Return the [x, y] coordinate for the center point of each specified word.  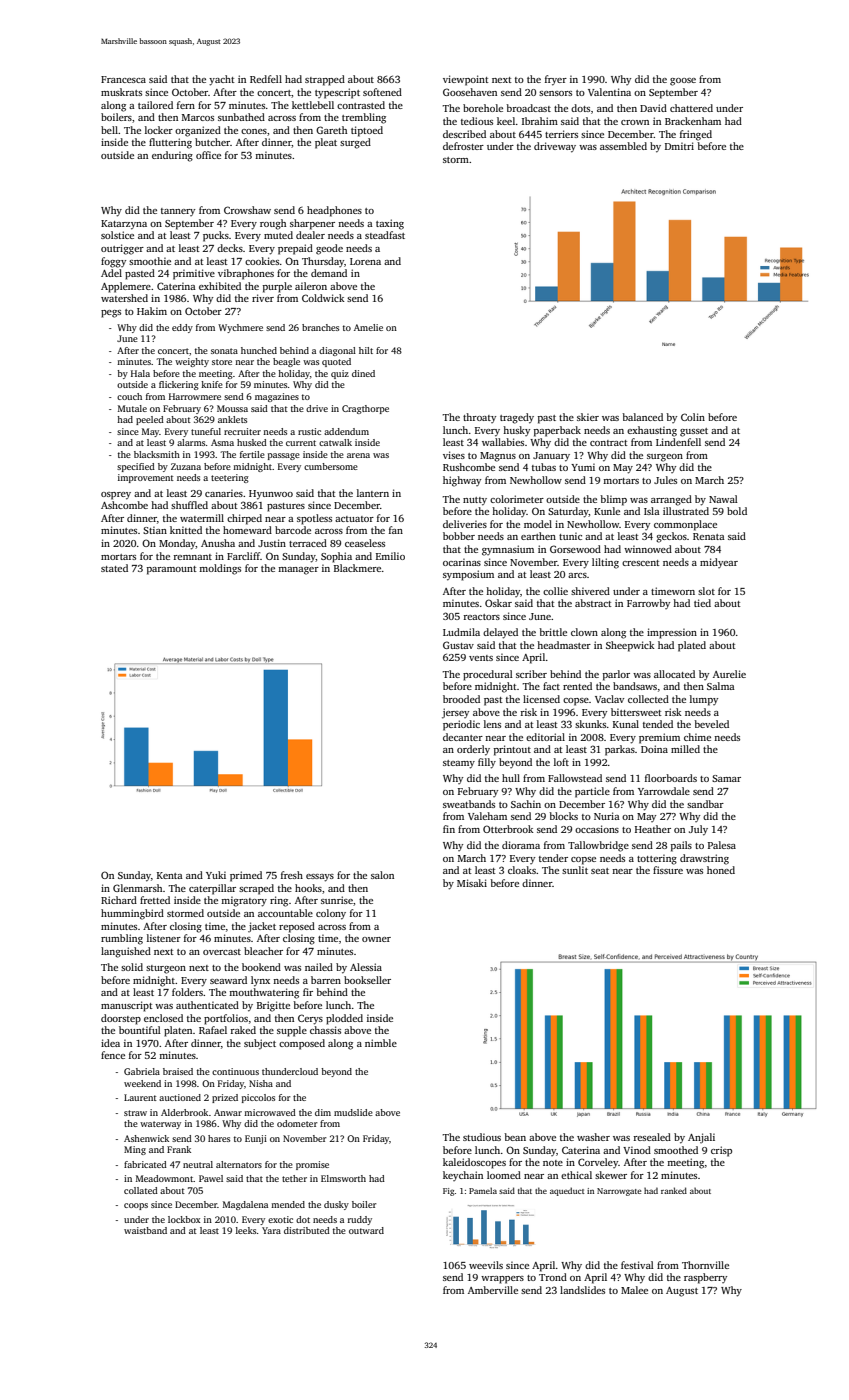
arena [358, 455]
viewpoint [466, 80]
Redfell [266, 79]
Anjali [701, 1138]
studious [482, 1137]
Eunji [256, 1139]
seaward [228, 980]
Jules [665, 480]
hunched [259, 350]
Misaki [472, 883]
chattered [691, 108]
